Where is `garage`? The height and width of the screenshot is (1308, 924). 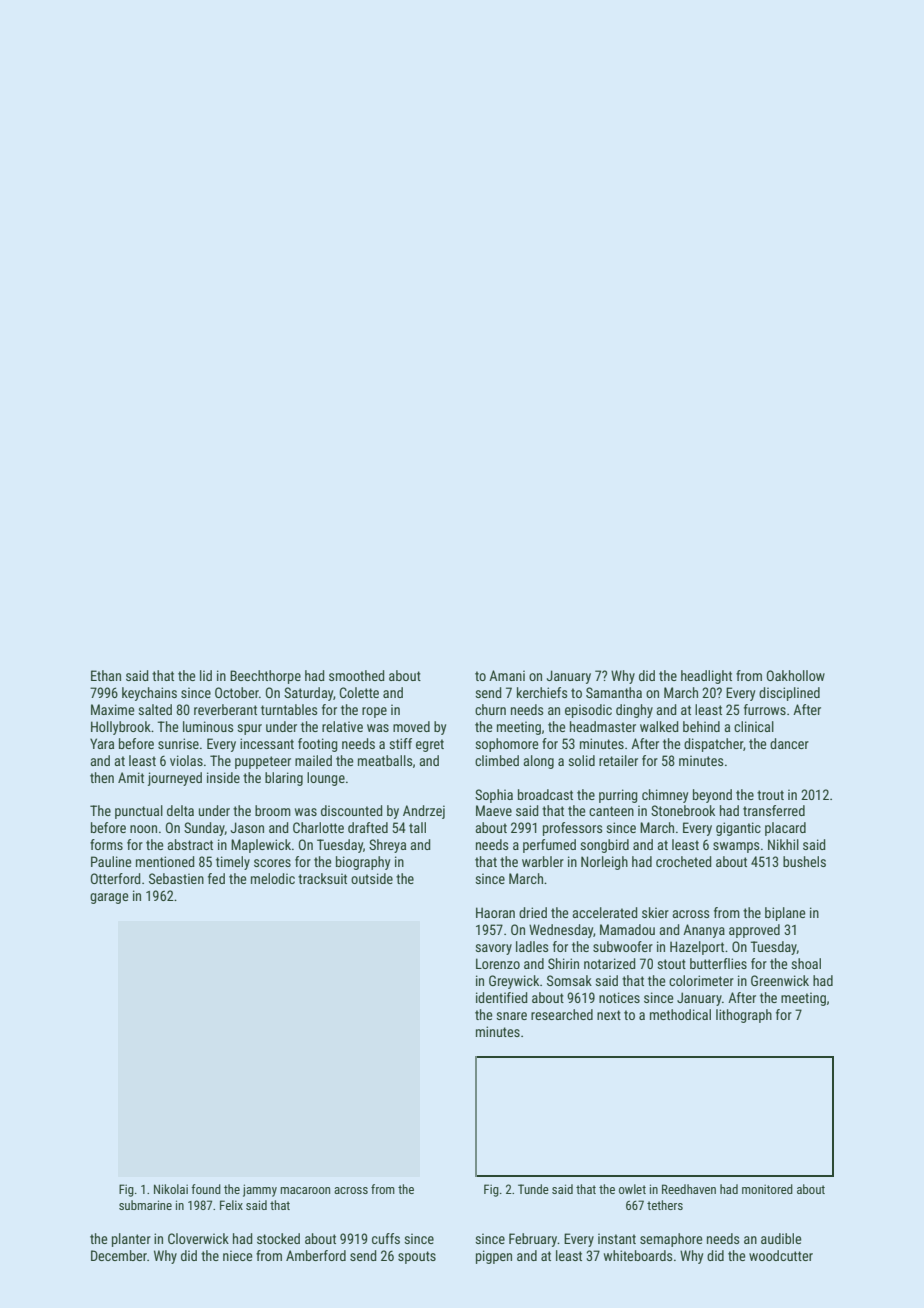
garage is located at coordinates (109, 898).
